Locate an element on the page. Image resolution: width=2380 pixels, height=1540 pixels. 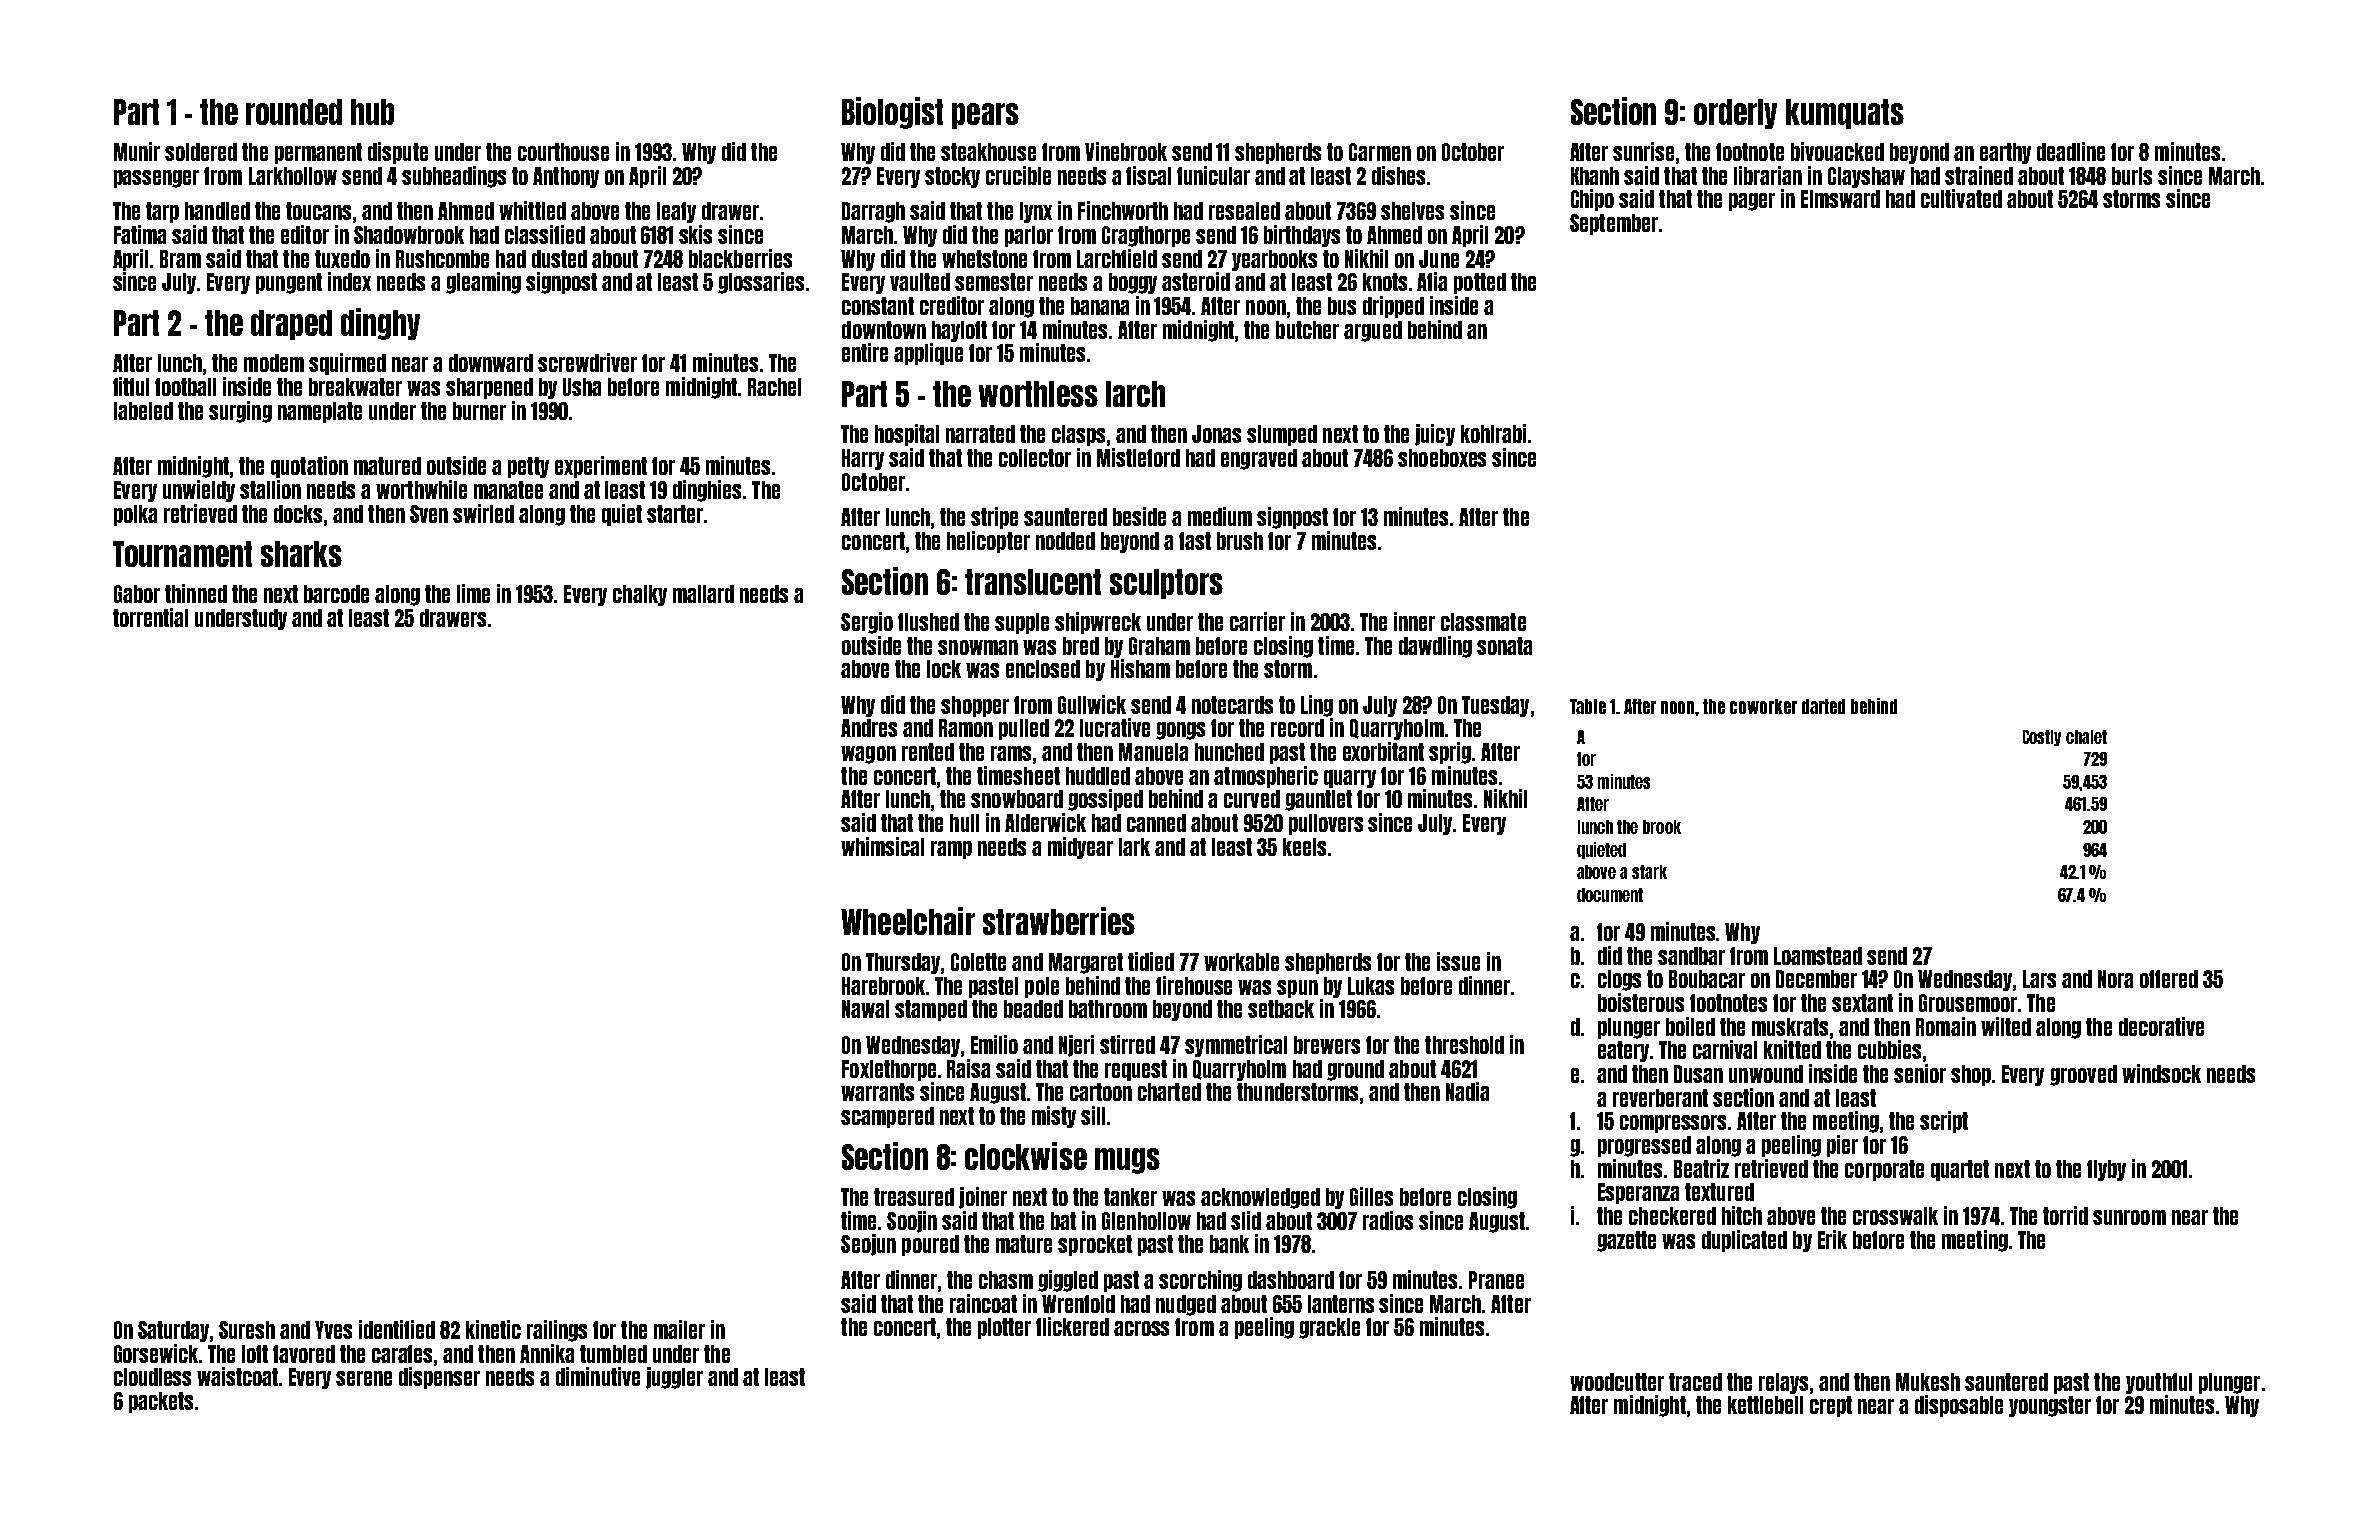
script is located at coordinates (1944, 1122).
